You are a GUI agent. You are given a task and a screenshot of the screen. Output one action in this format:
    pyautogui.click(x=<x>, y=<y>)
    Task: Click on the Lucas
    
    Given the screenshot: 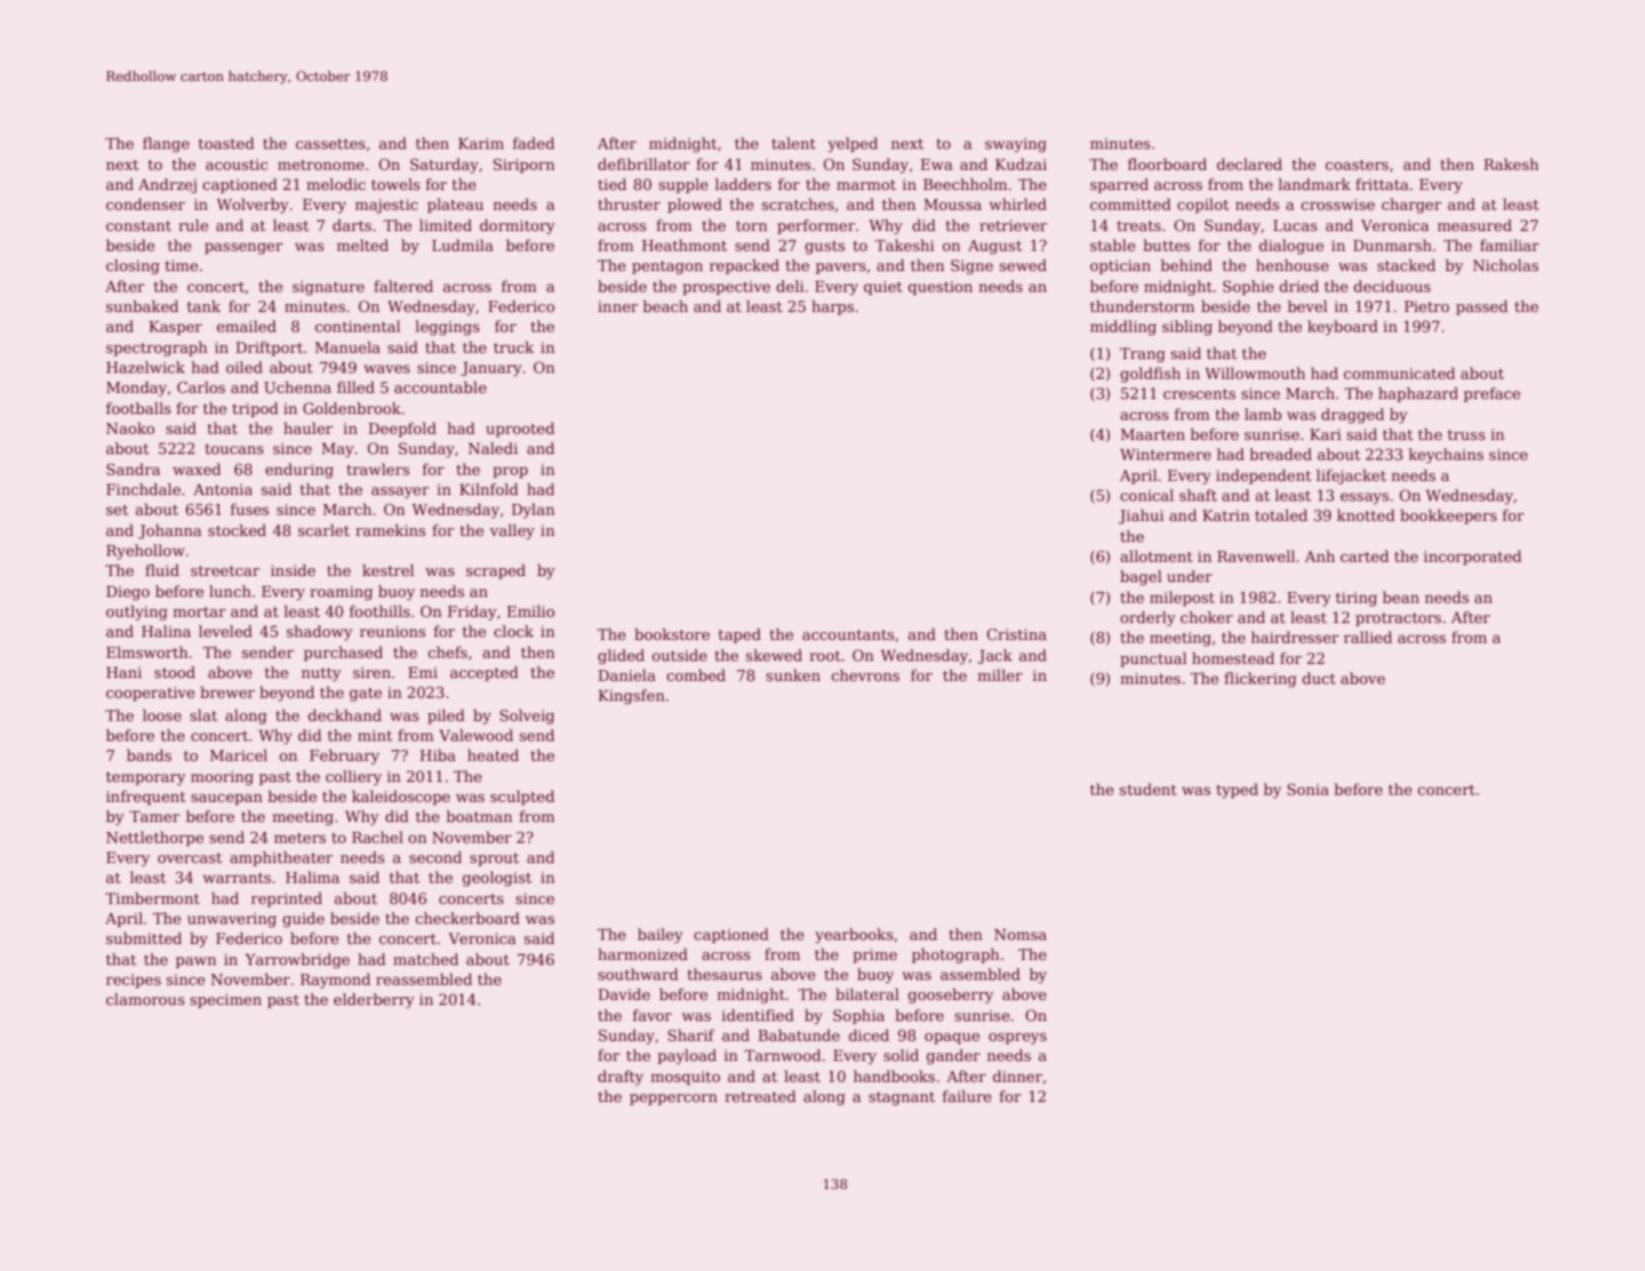 What is the action you would take?
    pyautogui.click(x=1295, y=225)
